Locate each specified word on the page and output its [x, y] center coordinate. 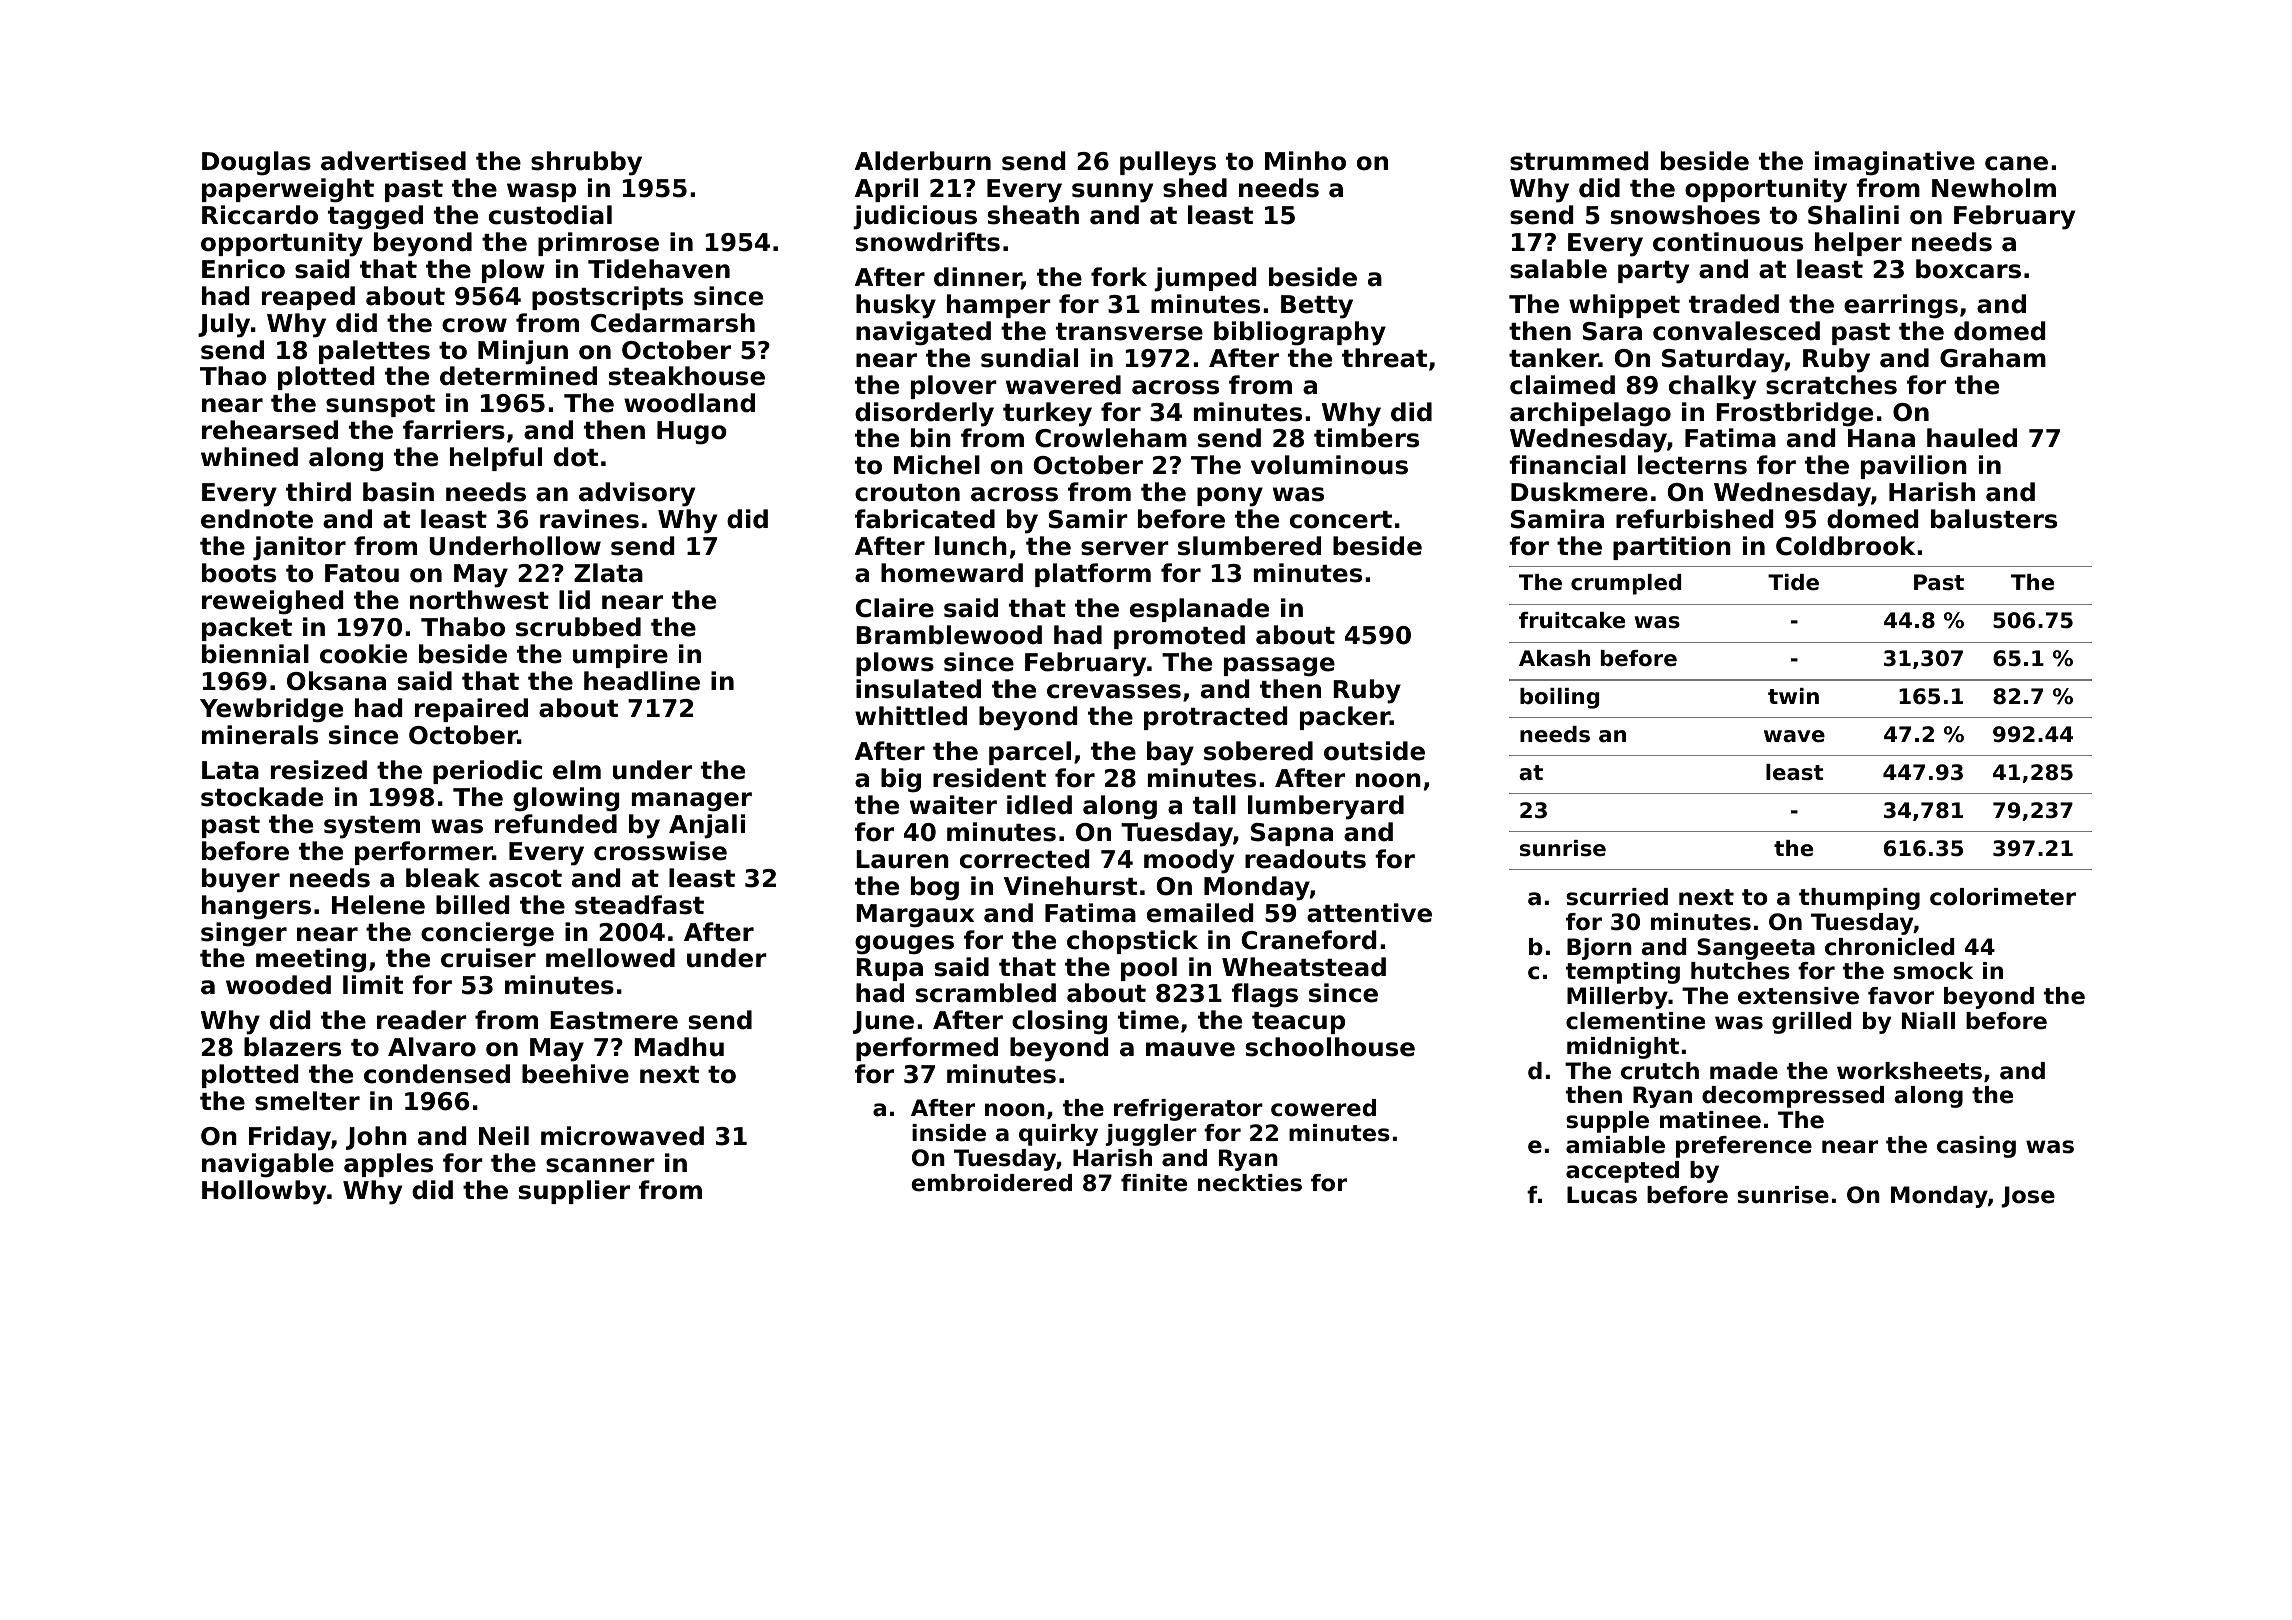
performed [927, 1049]
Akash [1554, 658]
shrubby [586, 163]
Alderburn [923, 161]
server [1125, 548]
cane [2016, 163]
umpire [620, 656]
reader [422, 1020]
